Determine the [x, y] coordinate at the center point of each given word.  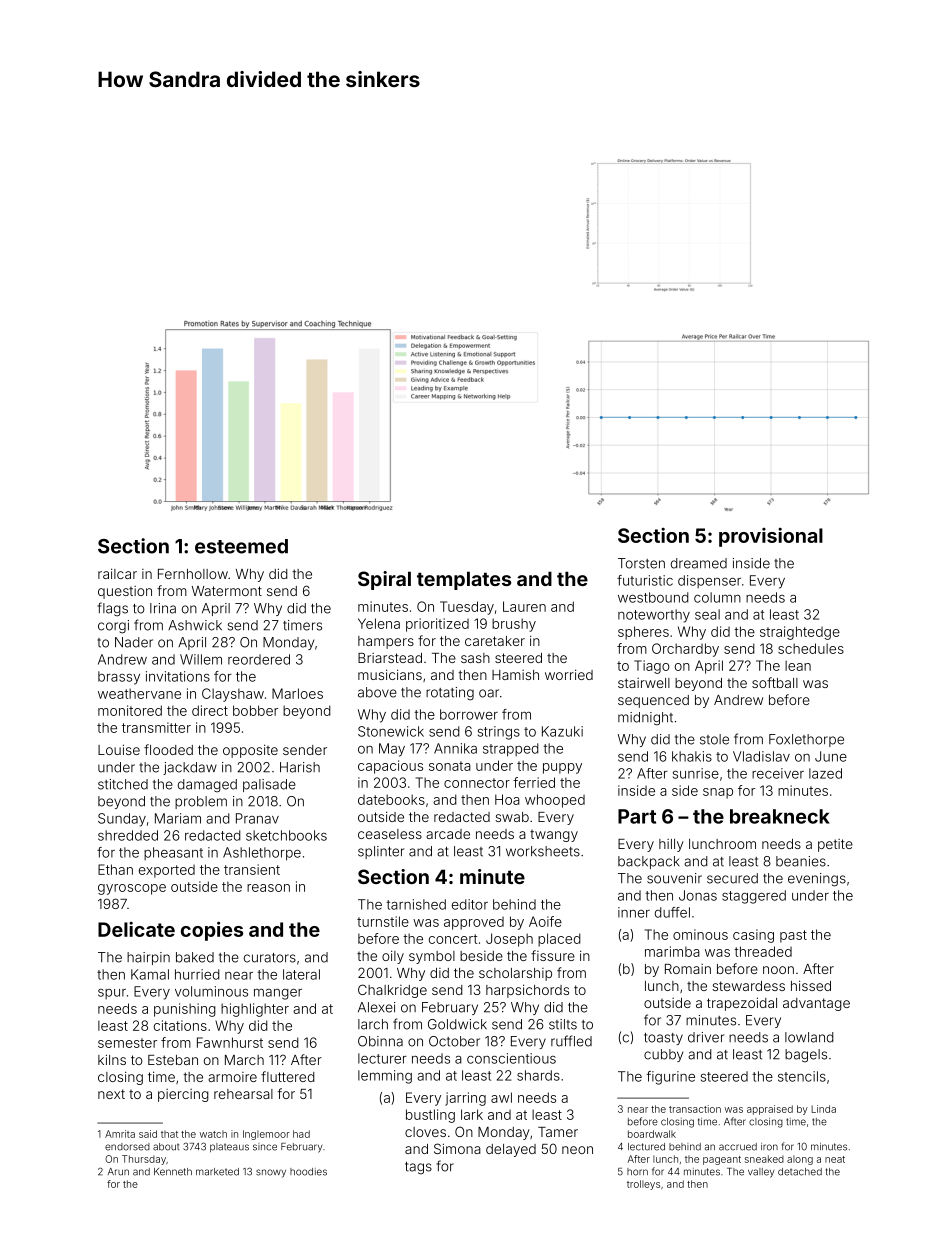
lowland [809, 1037]
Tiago [652, 667]
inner [634, 912]
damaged [207, 786]
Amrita [120, 1134]
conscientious [511, 1058]
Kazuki [562, 731]
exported [167, 871]
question [125, 592]
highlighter [255, 1010]
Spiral [384, 580]
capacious [390, 767]
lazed [825, 773]
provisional [771, 537]
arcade [448, 834]
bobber [255, 710]
